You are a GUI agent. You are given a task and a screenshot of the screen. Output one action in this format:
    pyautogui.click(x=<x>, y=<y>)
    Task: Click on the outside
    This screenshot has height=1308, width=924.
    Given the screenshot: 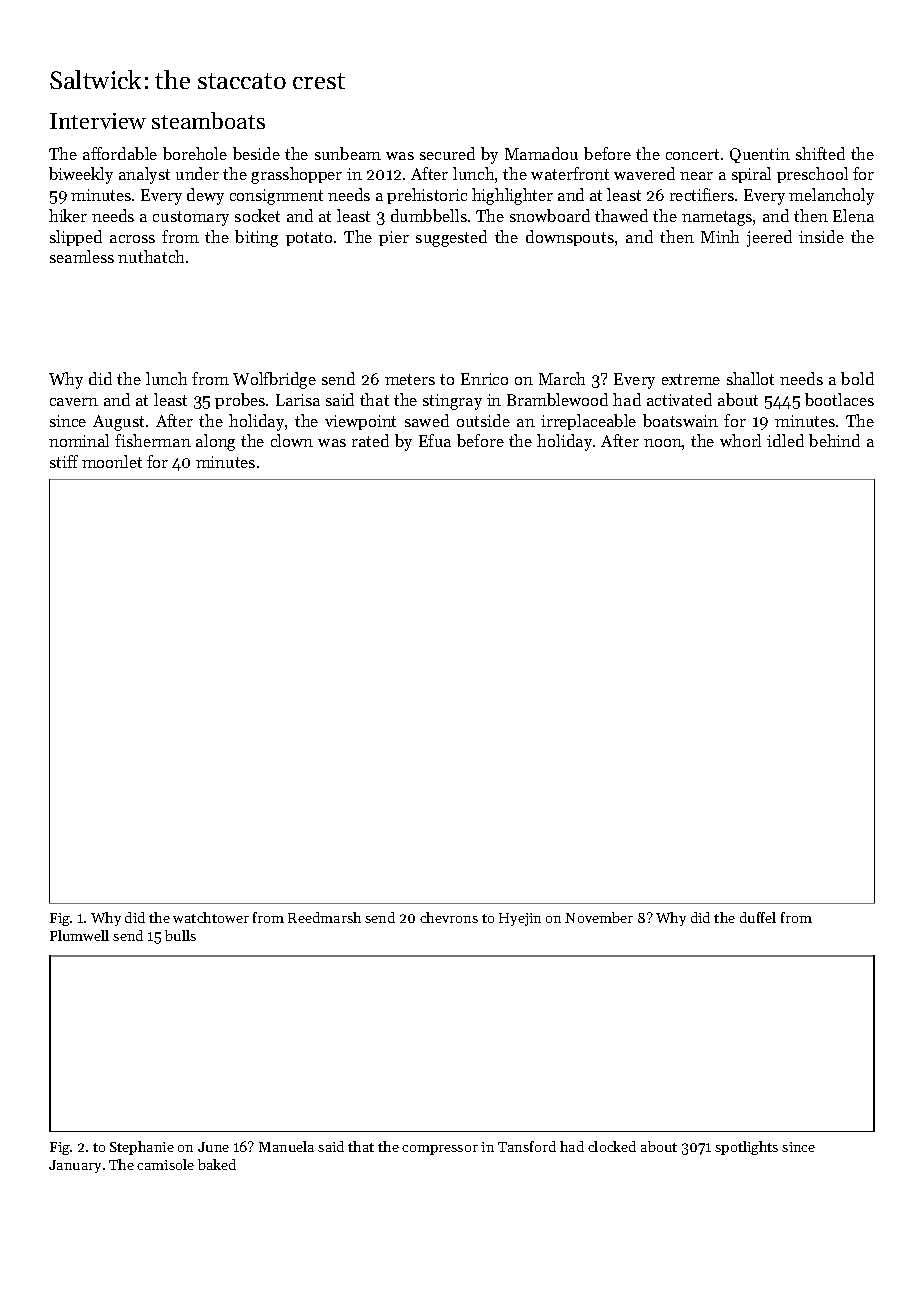 What is the action you would take?
    pyautogui.click(x=483, y=420)
